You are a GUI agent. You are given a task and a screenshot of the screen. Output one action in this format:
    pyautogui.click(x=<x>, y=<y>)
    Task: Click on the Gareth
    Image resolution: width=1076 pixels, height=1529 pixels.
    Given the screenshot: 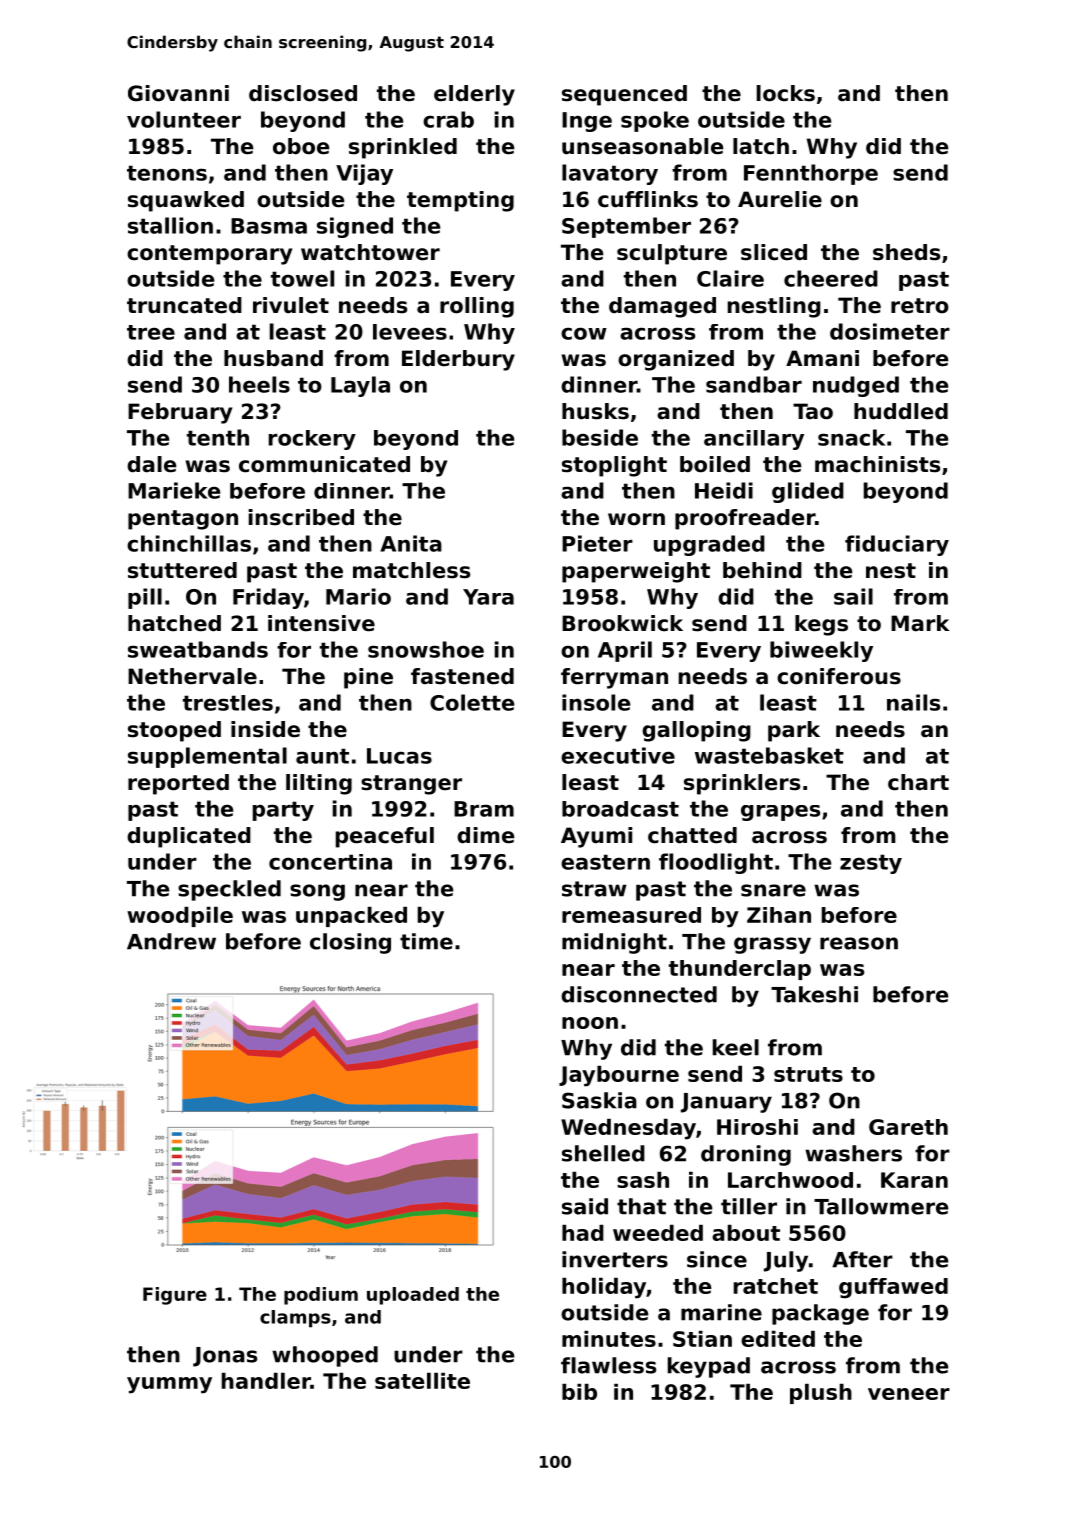 What is the action you would take?
    pyautogui.click(x=908, y=1127)
